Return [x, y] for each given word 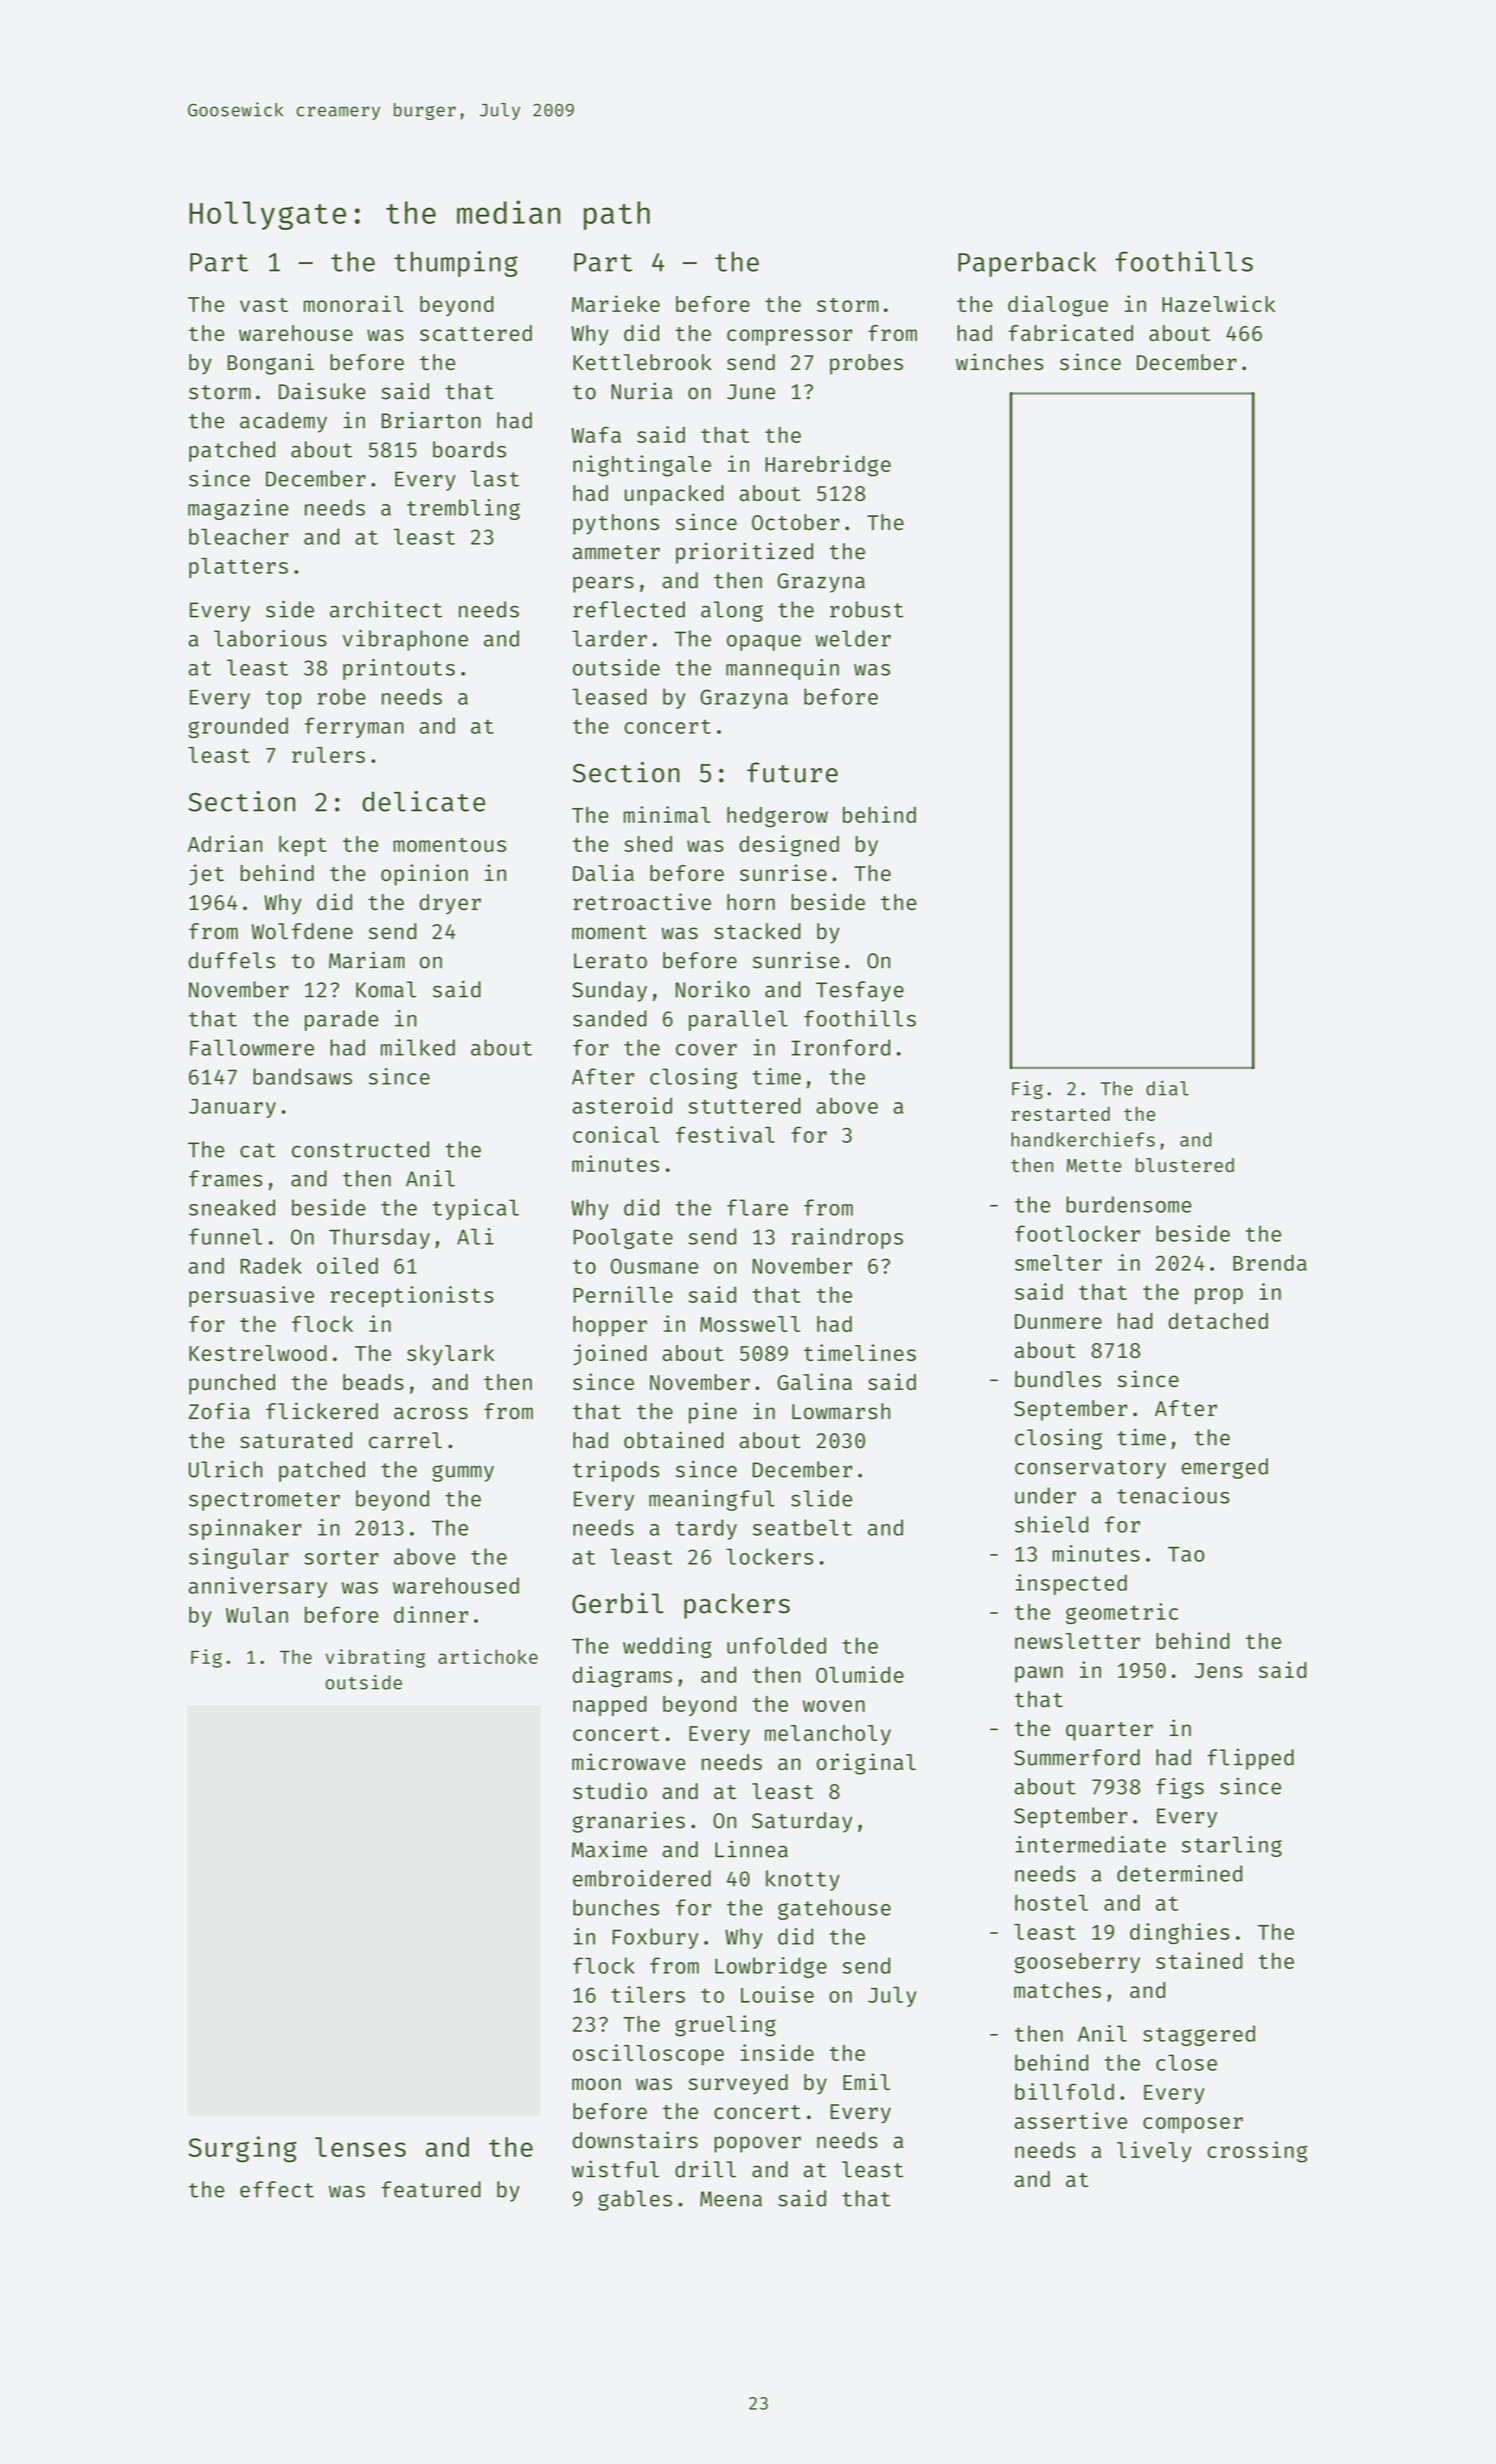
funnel [225, 1236]
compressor [789, 337]
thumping [456, 264]
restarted [1060, 1114]
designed [789, 846]
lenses [360, 2147]
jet [206, 875]
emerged [1224, 1468]
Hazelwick [1218, 303]
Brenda [1270, 1262]
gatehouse [834, 1909]
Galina [814, 1381]
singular [239, 1558]
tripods [616, 1471]
